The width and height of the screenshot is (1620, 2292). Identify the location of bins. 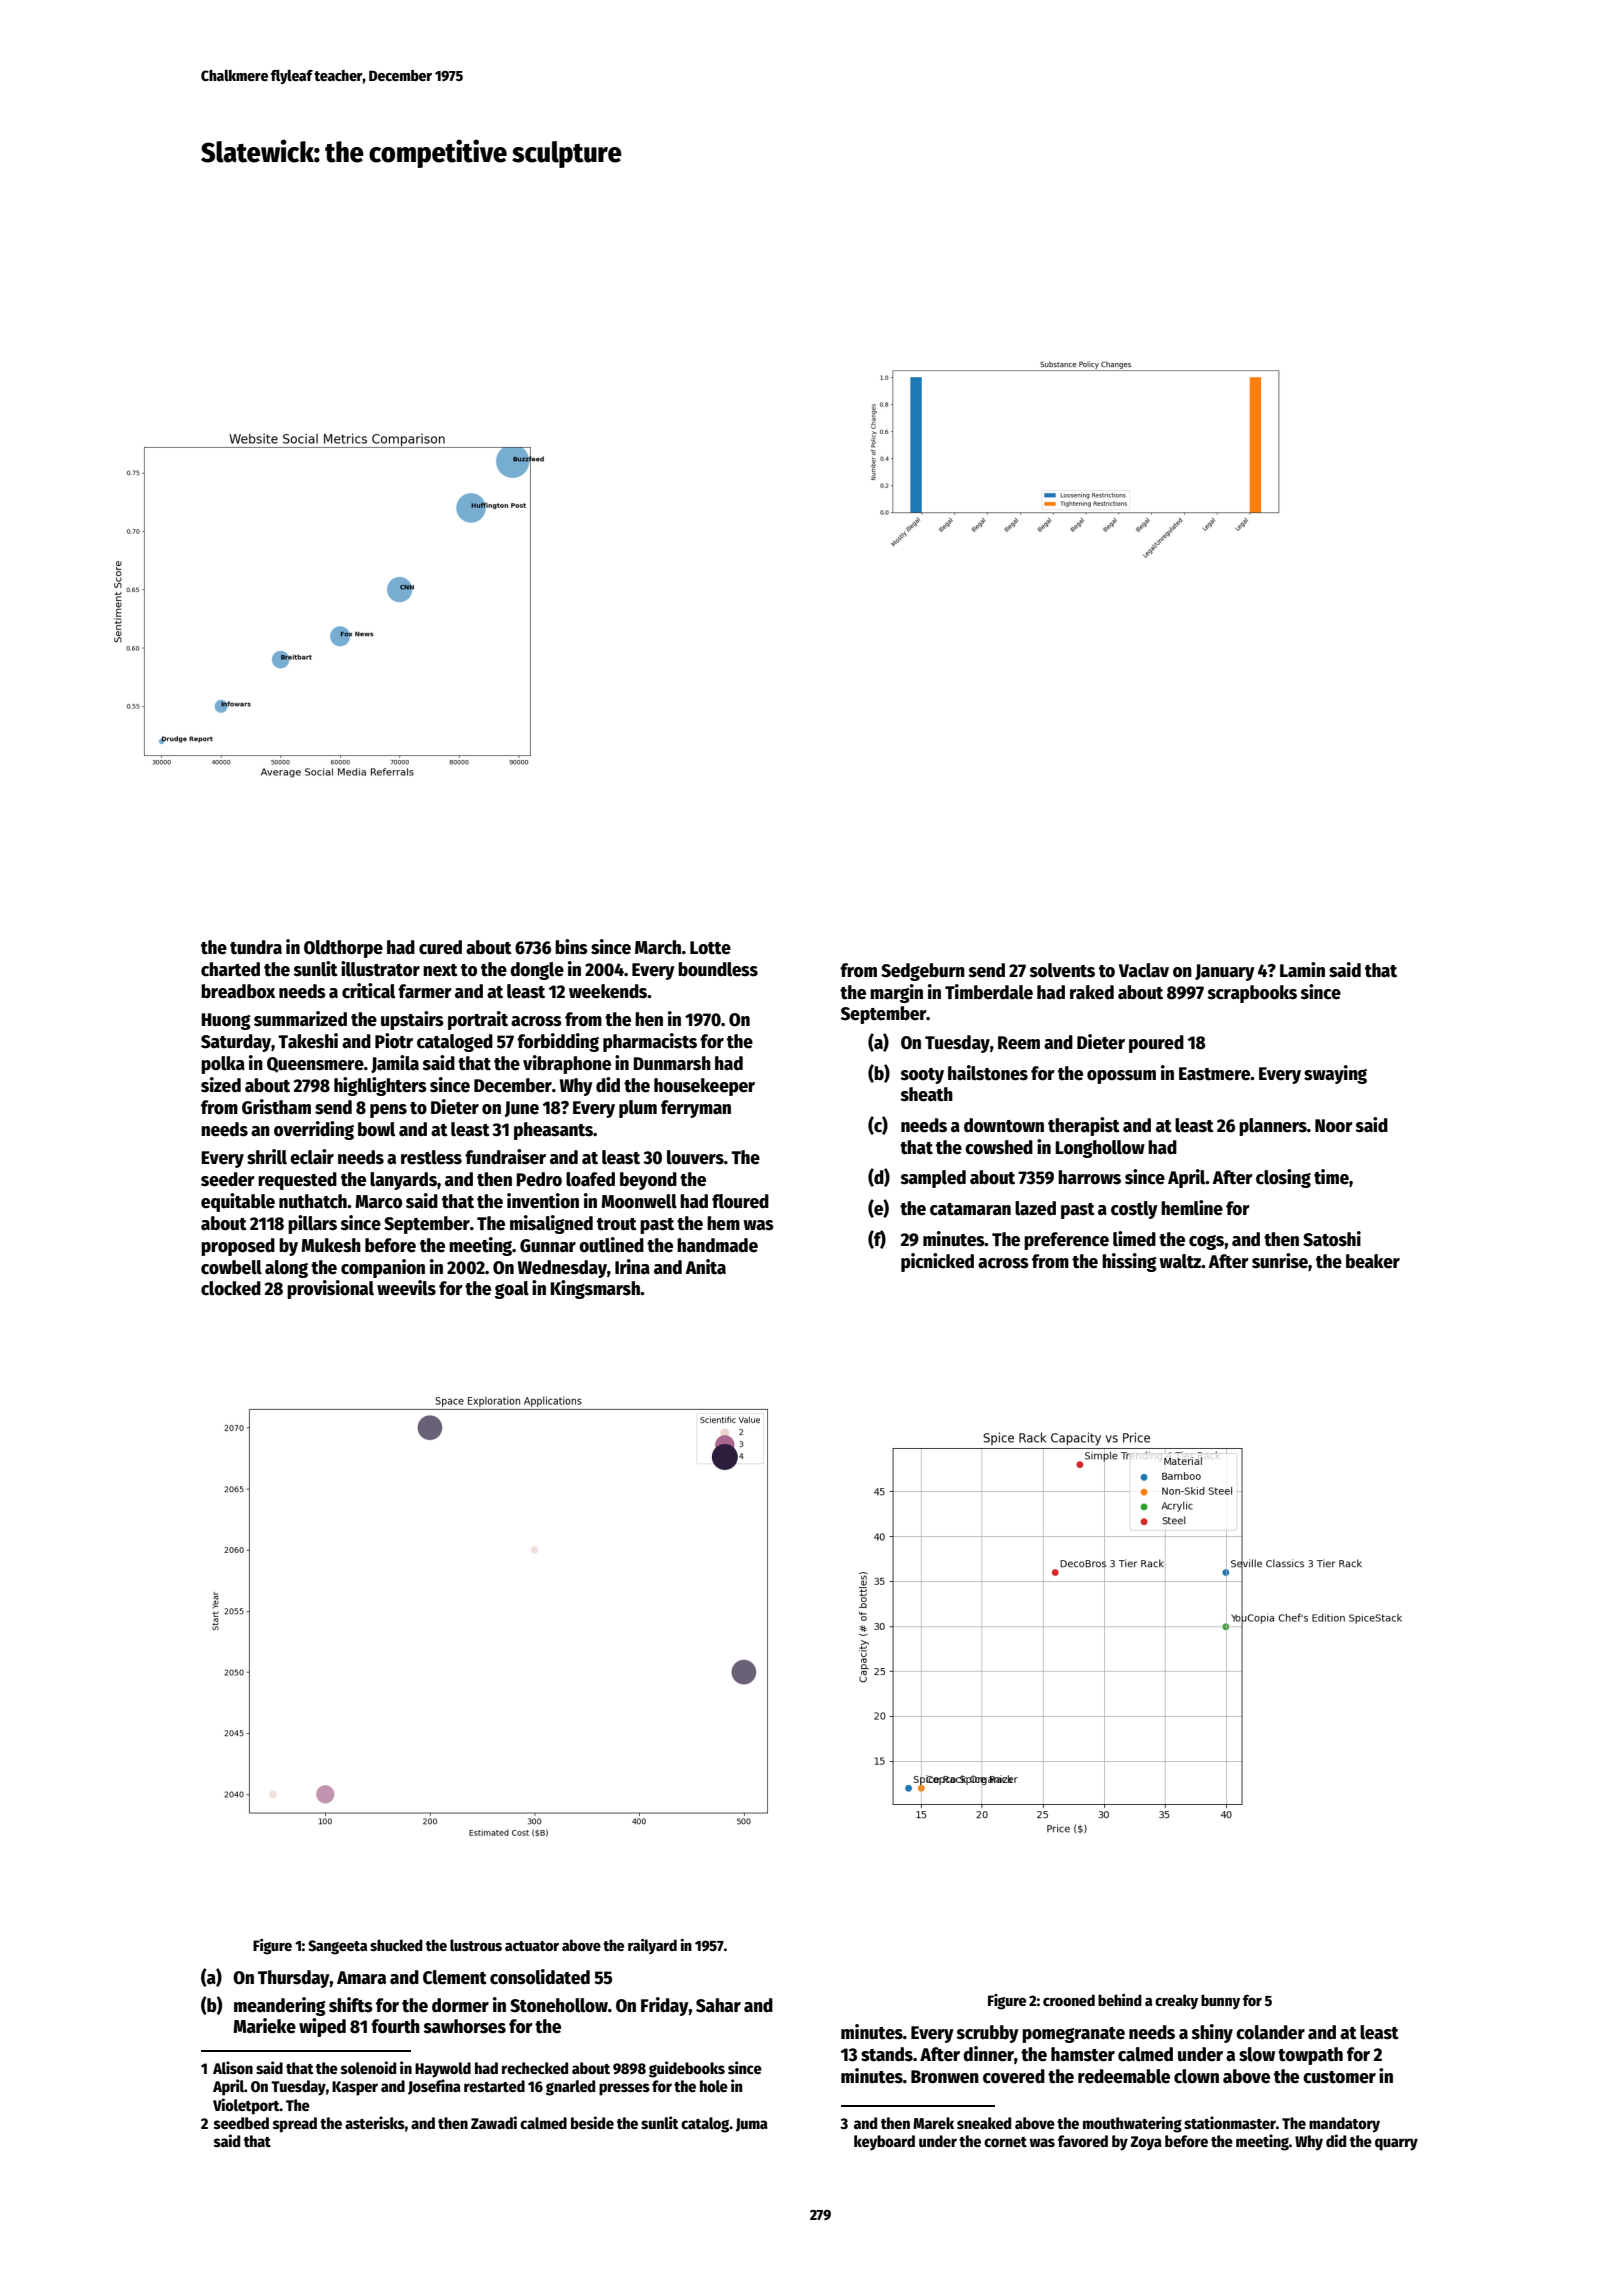
(571, 947).
